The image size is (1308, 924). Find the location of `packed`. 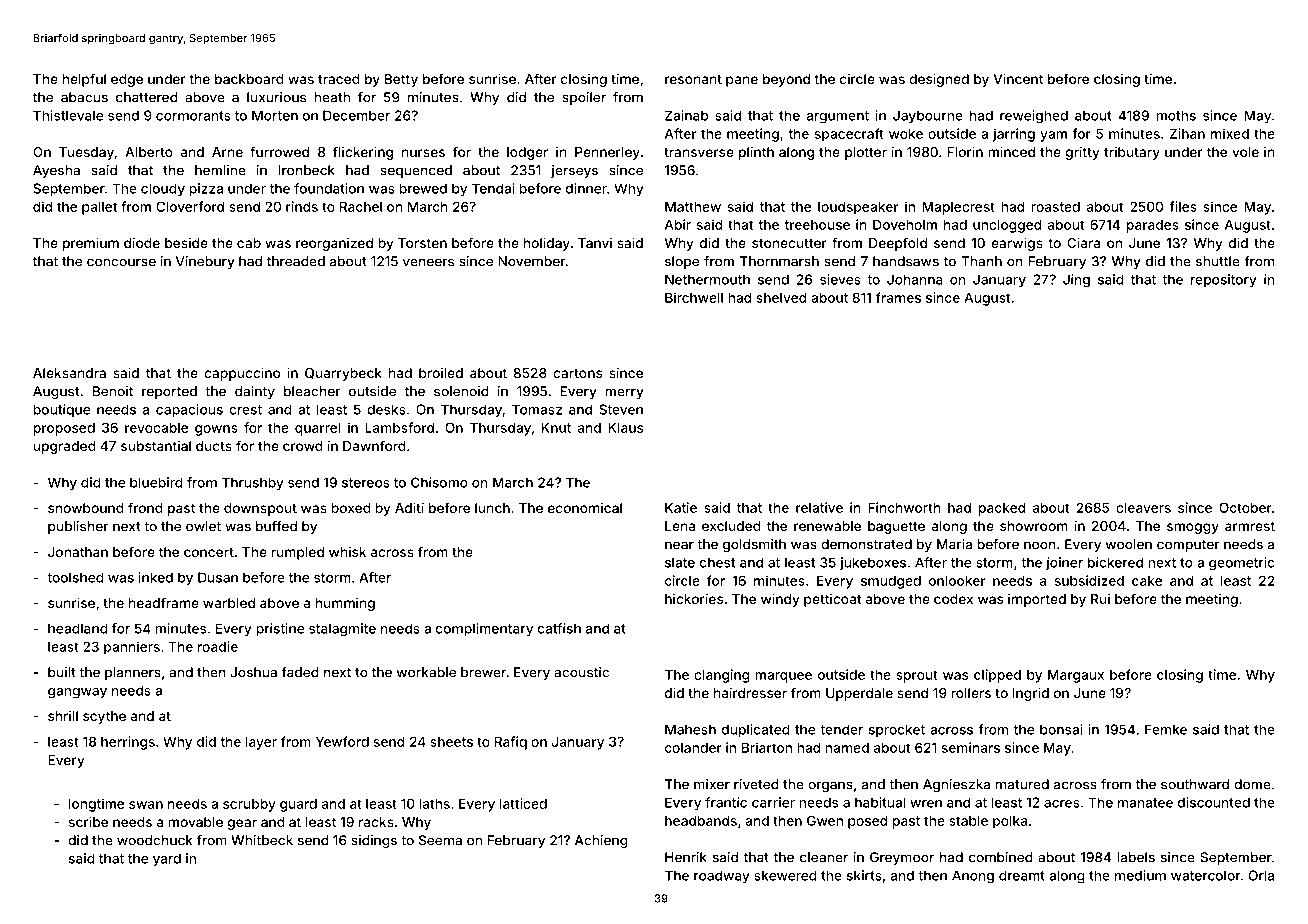

packed is located at coordinates (1002, 509).
